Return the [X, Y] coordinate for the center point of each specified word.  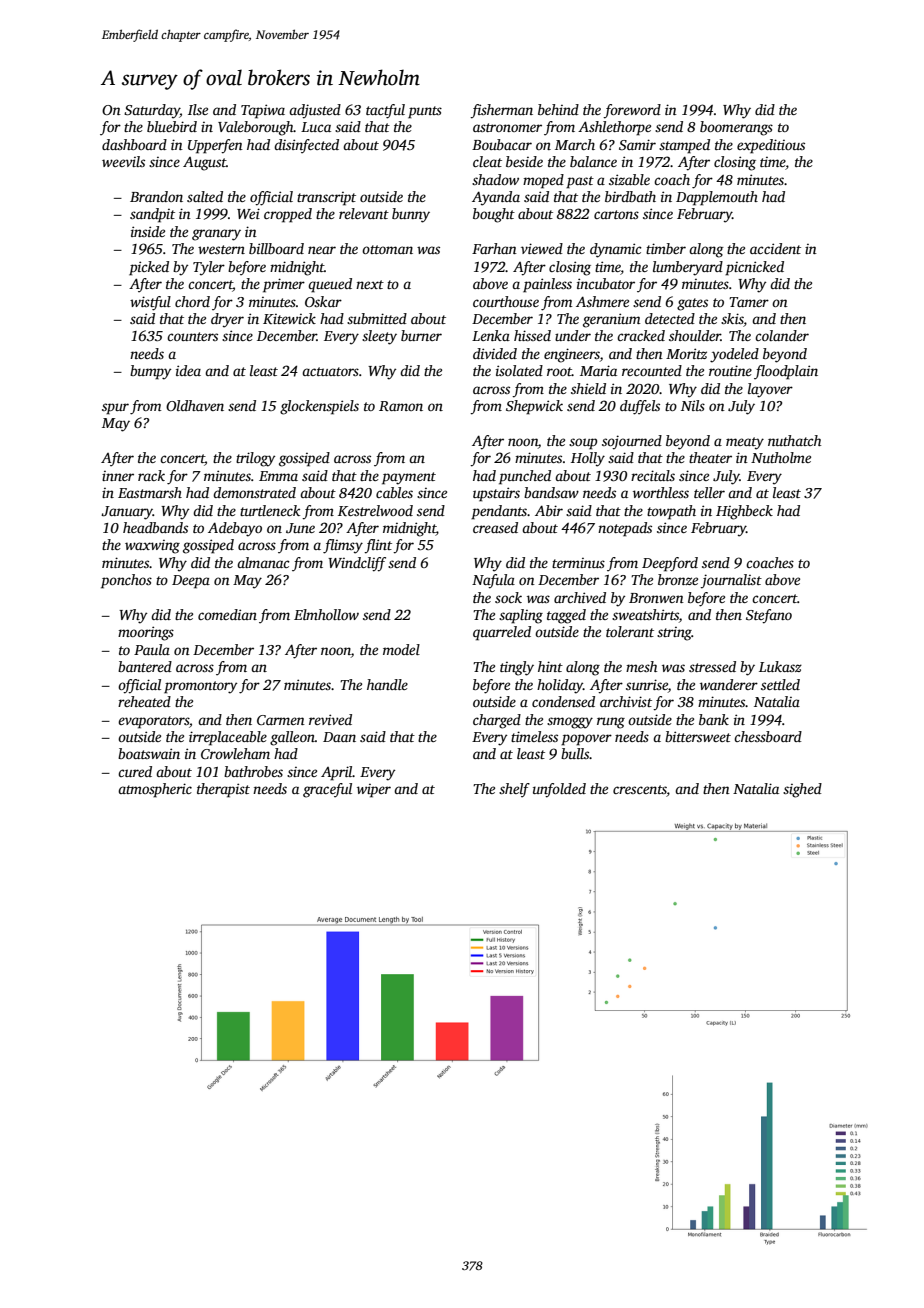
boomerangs [736, 128]
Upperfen [215, 146]
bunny [411, 215]
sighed [802, 790]
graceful [327, 790]
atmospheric [155, 790]
